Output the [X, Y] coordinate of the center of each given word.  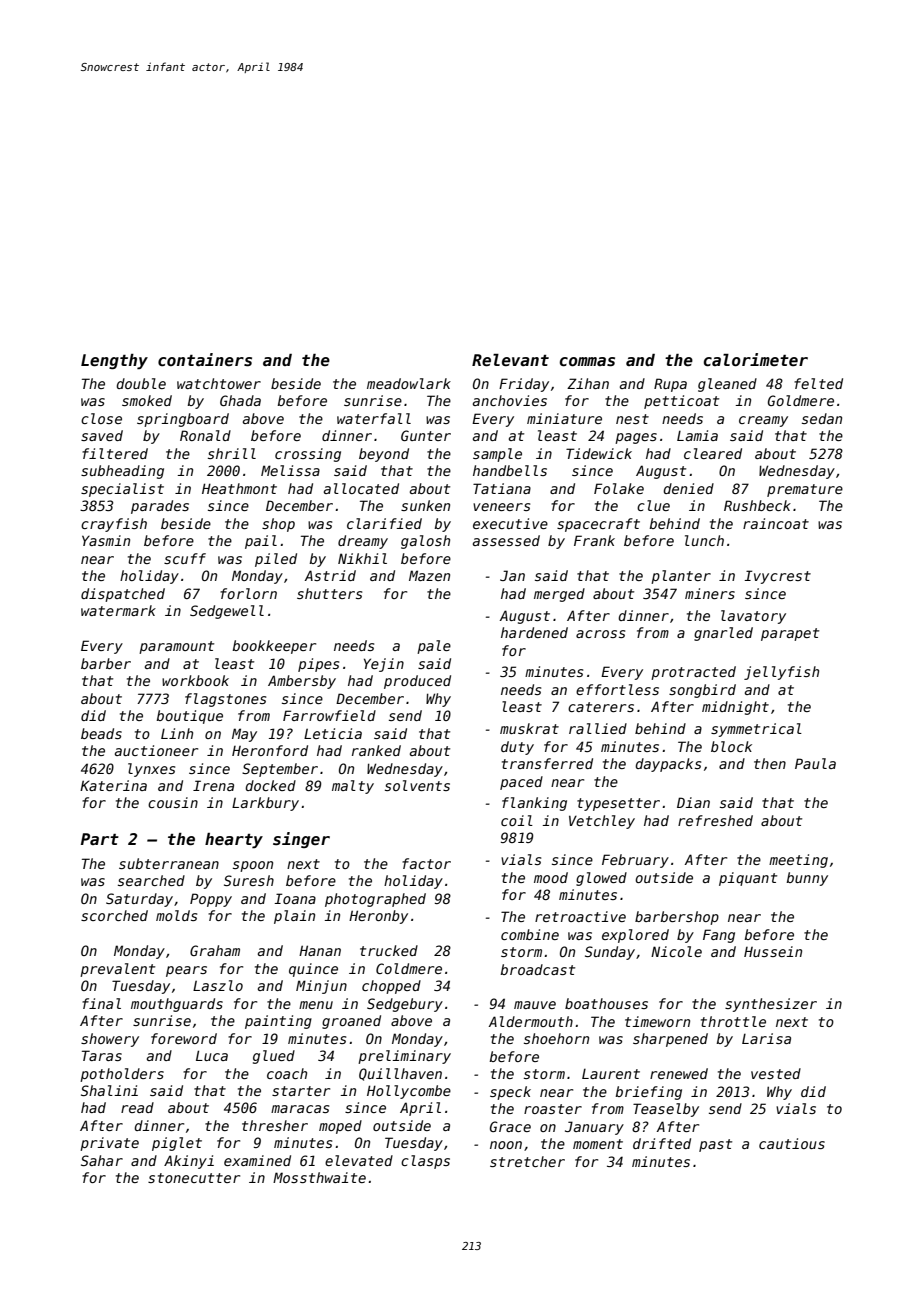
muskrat [529, 728]
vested [776, 1073]
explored [635, 936]
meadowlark [409, 383]
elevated [359, 1160]
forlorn [248, 593]
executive [510, 523]
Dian [693, 802]
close [101, 418]
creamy [763, 421]
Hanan [320, 950]
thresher [275, 1125]
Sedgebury [405, 1005]
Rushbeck [757, 505]
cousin [173, 802]
